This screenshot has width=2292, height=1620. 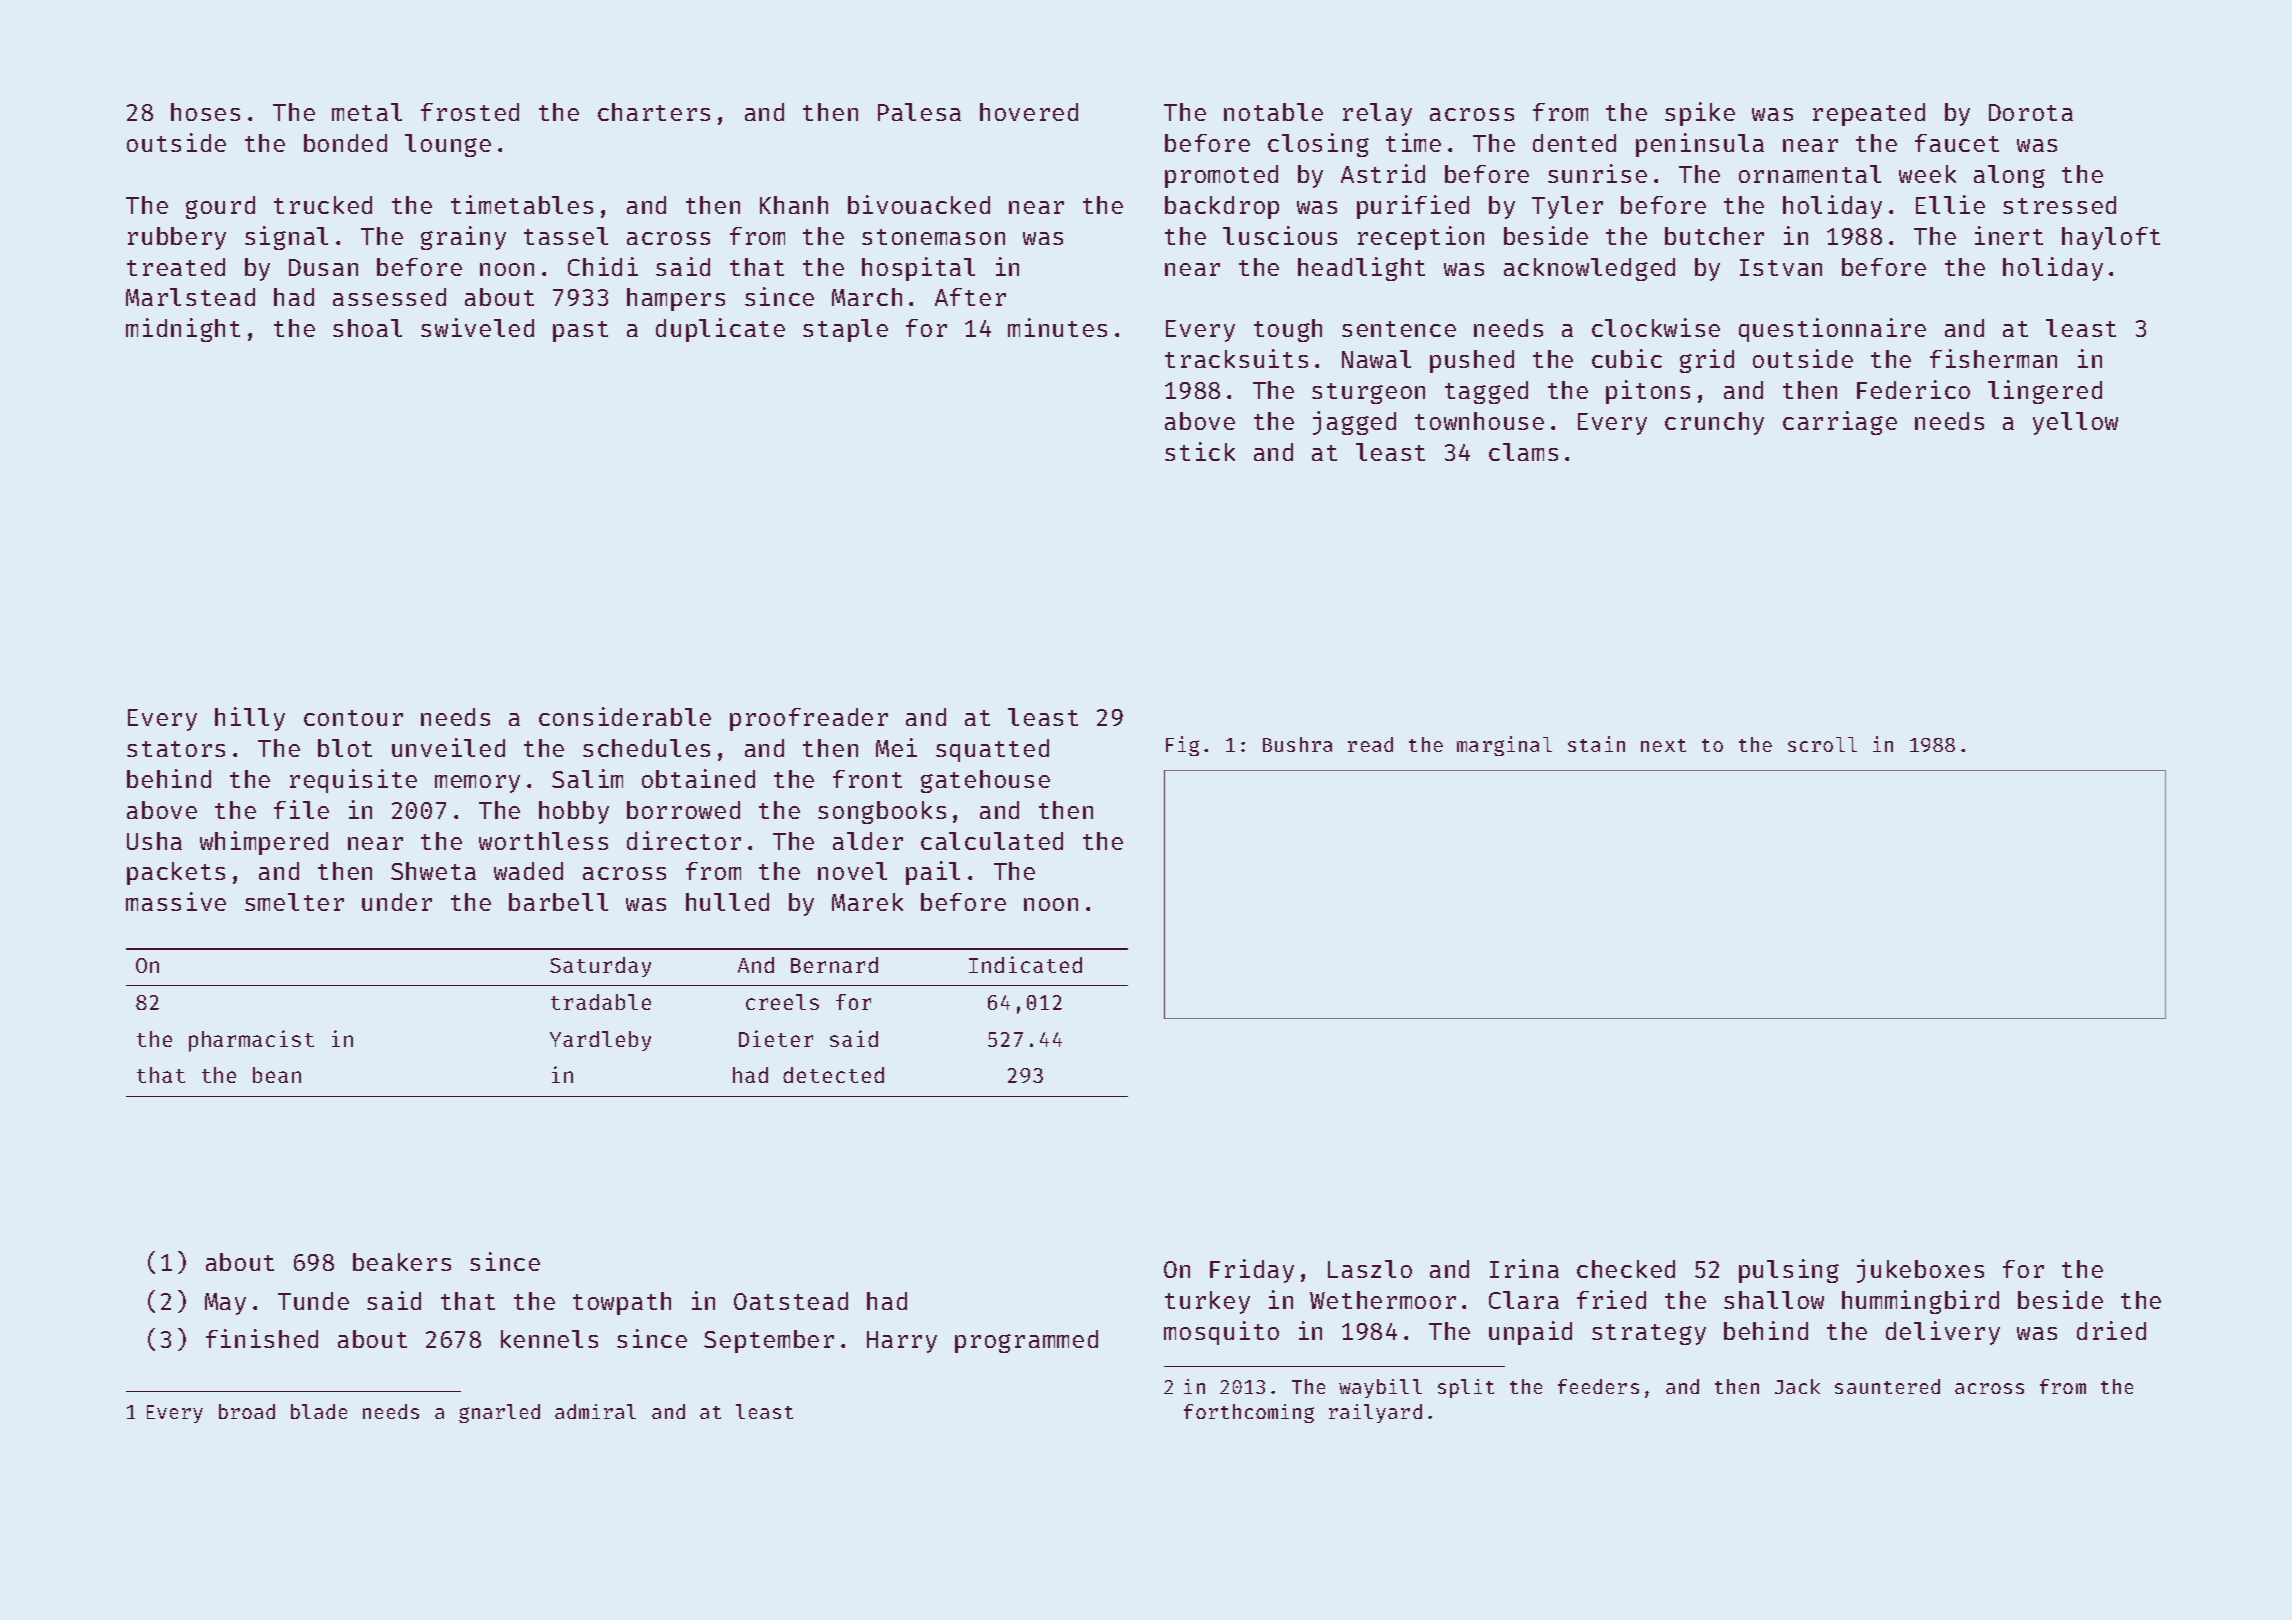 What do you see at coordinates (1596, 744) in the screenshot?
I see `stain` at bounding box center [1596, 744].
